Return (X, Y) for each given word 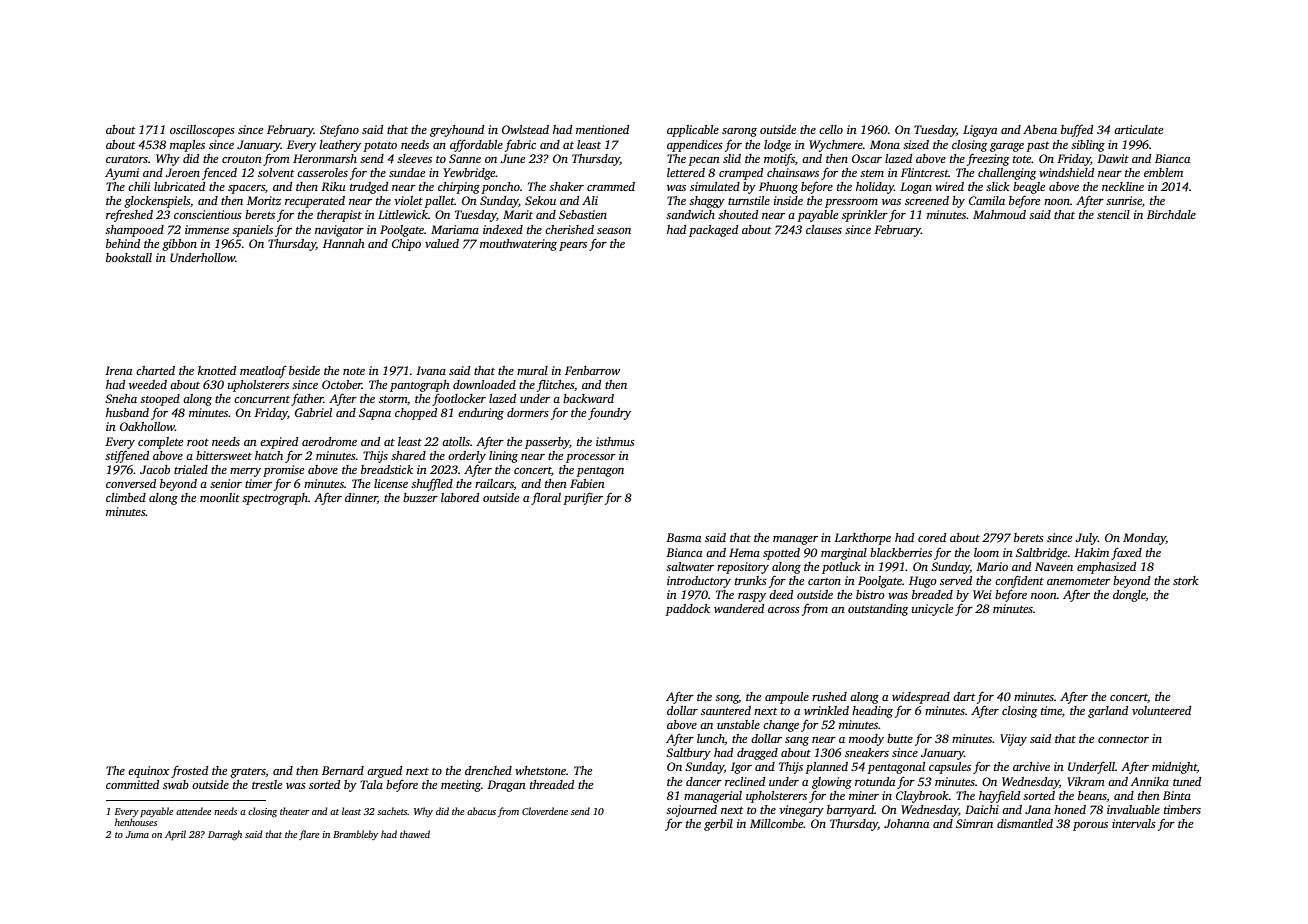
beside (304, 370)
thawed (415, 834)
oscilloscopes (202, 131)
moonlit (220, 497)
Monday (1144, 539)
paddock (687, 610)
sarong (739, 132)
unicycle (932, 610)
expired (279, 443)
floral (546, 498)
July (1086, 539)
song (727, 699)
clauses (824, 229)
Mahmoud (999, 214)
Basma (683, 537)
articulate (1138, 129)
